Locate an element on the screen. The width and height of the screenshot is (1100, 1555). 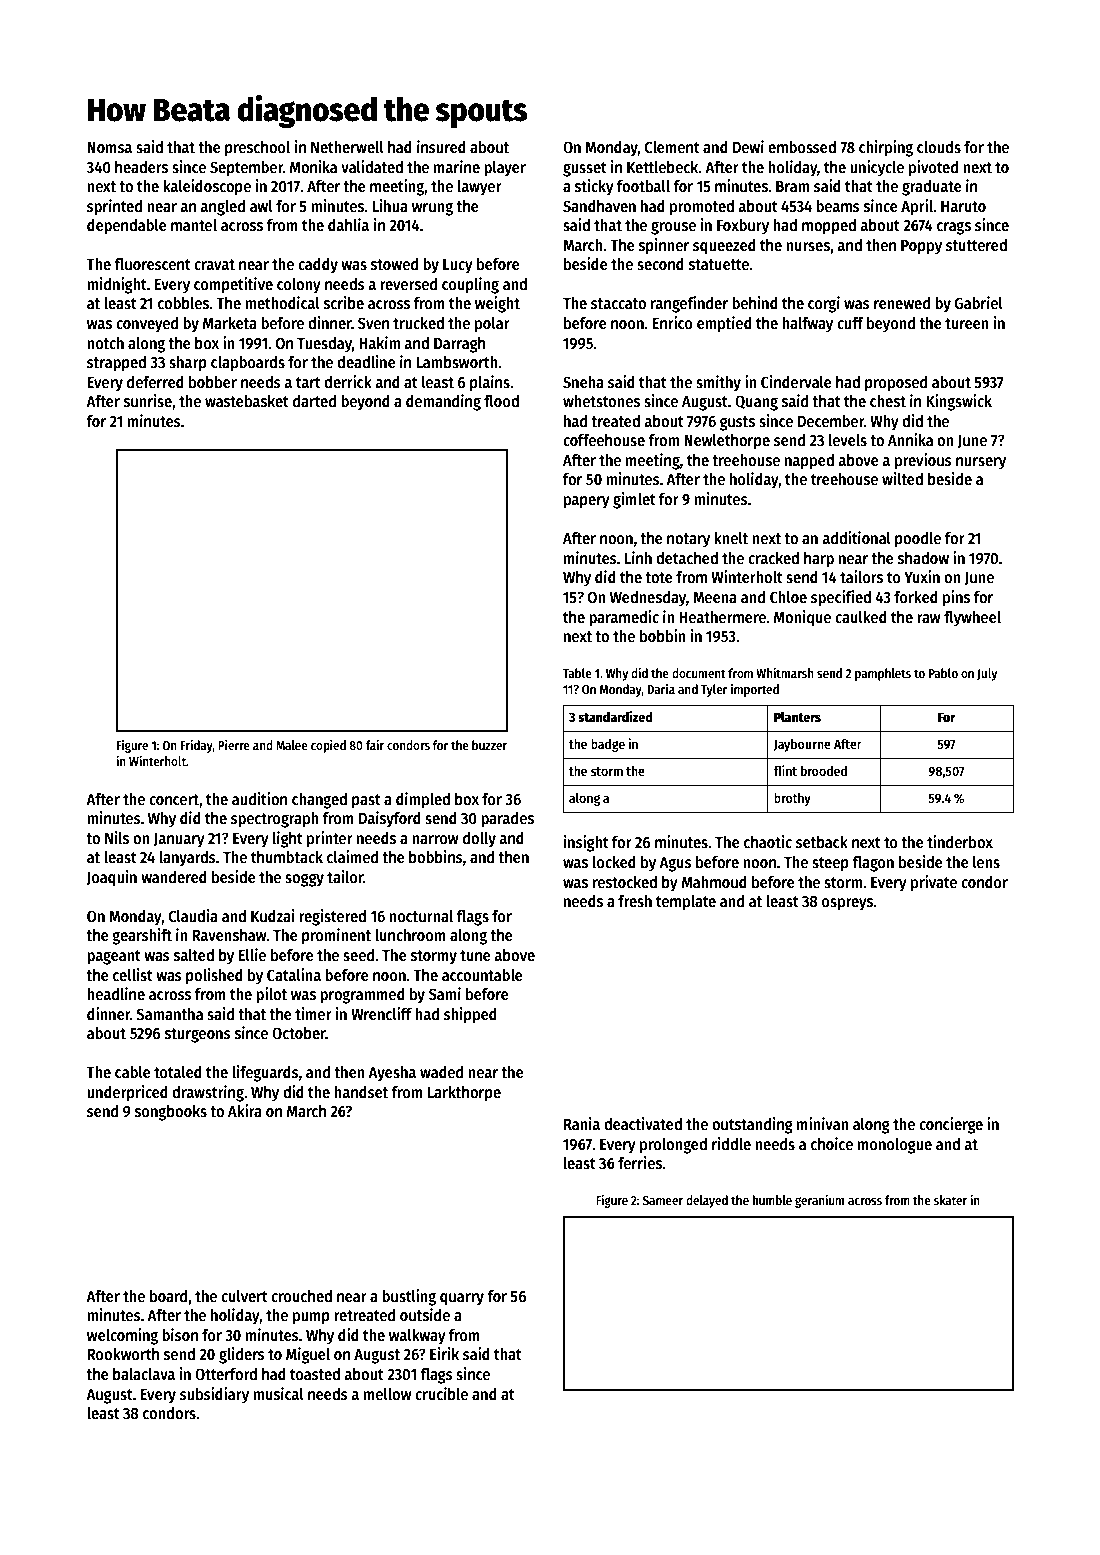
crucible is located at coordinates (441, 1393).
